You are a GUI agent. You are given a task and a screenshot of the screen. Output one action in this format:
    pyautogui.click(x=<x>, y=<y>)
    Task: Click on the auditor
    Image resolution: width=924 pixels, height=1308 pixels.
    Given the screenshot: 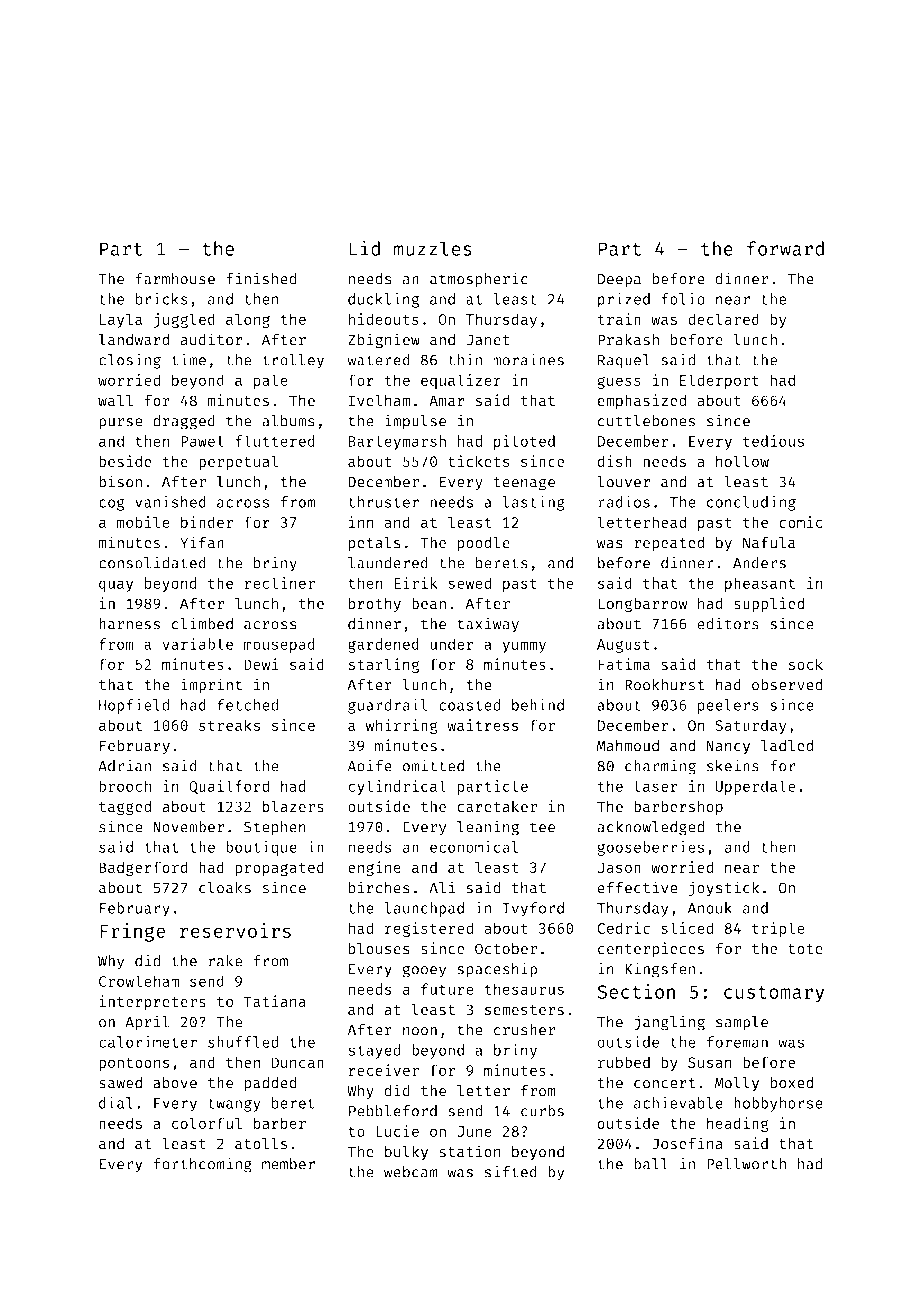 What is the action you would take?
    pyautogui.click(x=211, y=339)
